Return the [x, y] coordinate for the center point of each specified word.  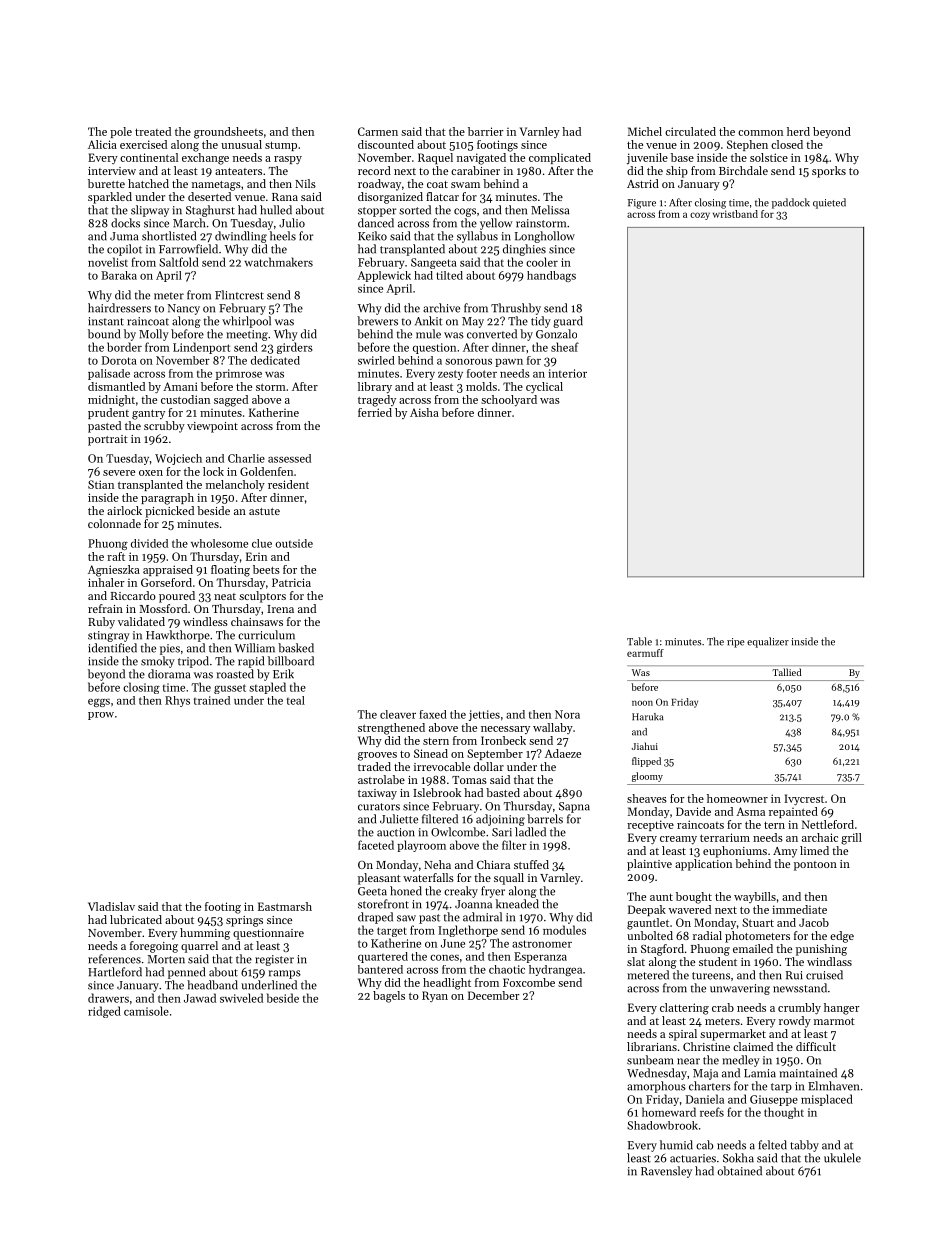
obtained [739, 1171]
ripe [735, 643]
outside [294, 543]
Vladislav [111, 906]
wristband [735, 214]
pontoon [815, 866]
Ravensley [666, 1172]
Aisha [424, 412]
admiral [482, 917]
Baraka [119, 275]
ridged [104, 1012]
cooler [542, 262]
